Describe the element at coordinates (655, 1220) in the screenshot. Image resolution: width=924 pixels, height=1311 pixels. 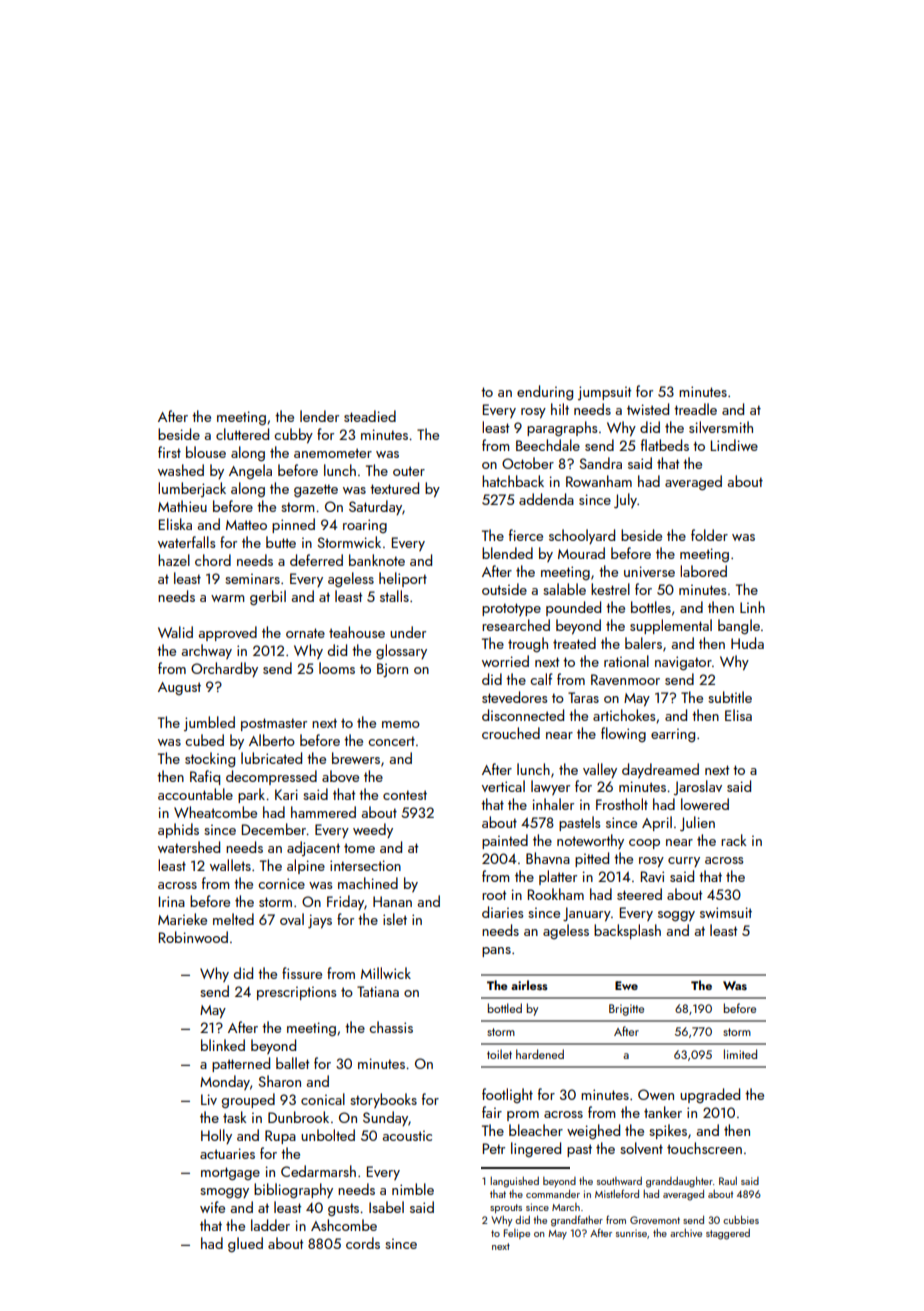
I see `Grovemont` at that location.
